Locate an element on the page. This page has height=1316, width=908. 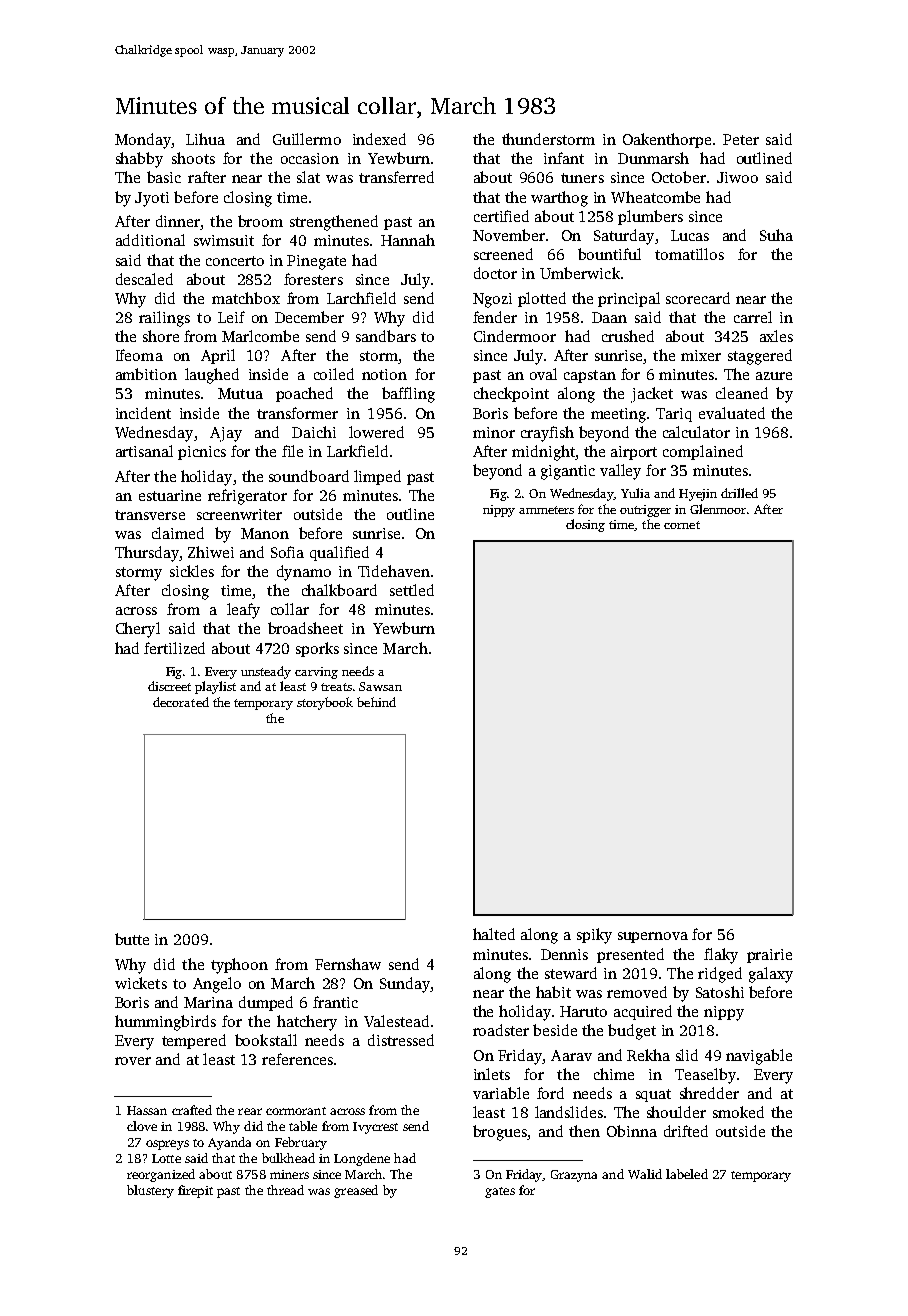
concerto is located at coordinates (235, 261).
